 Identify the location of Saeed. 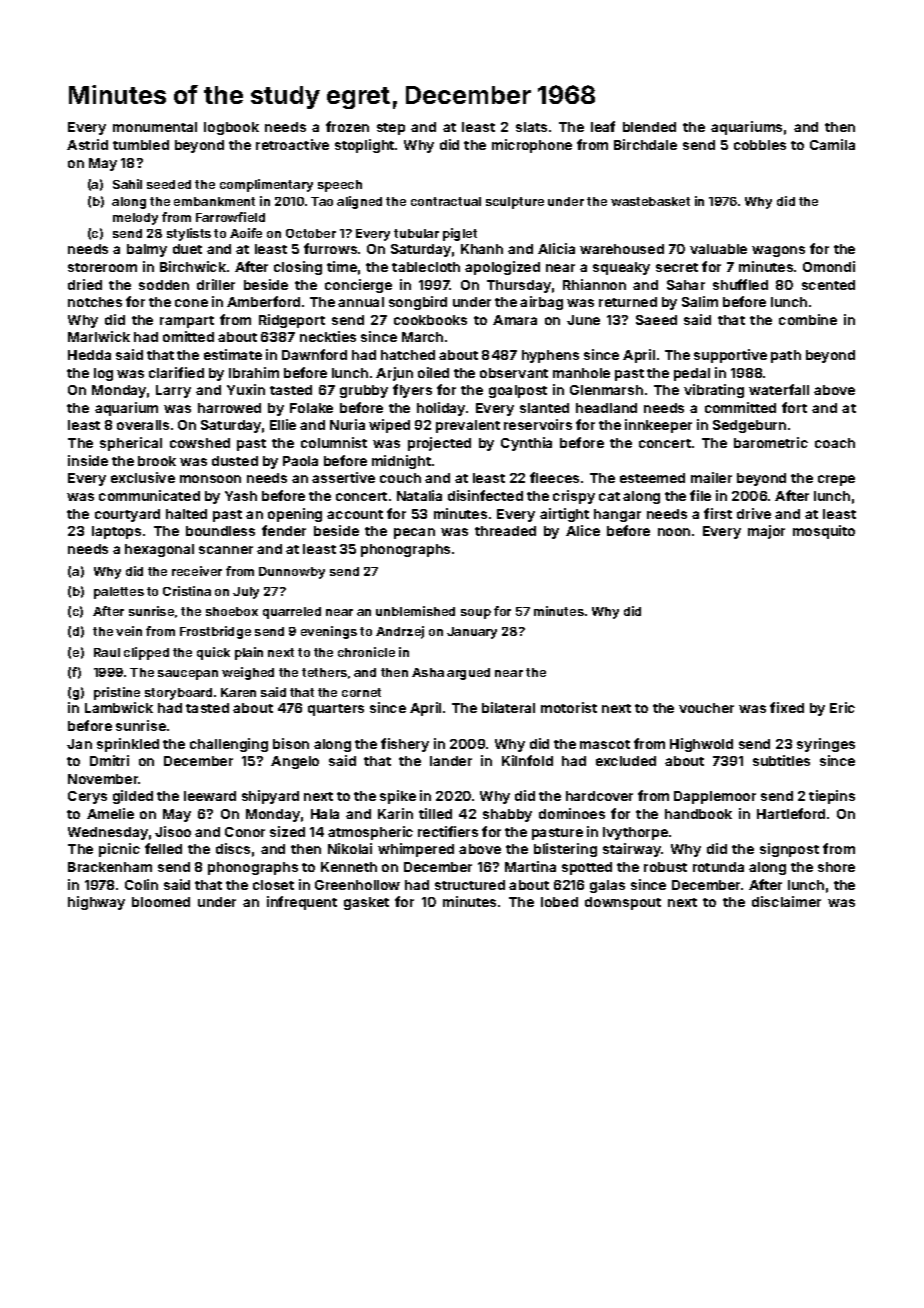
(656, 320).
